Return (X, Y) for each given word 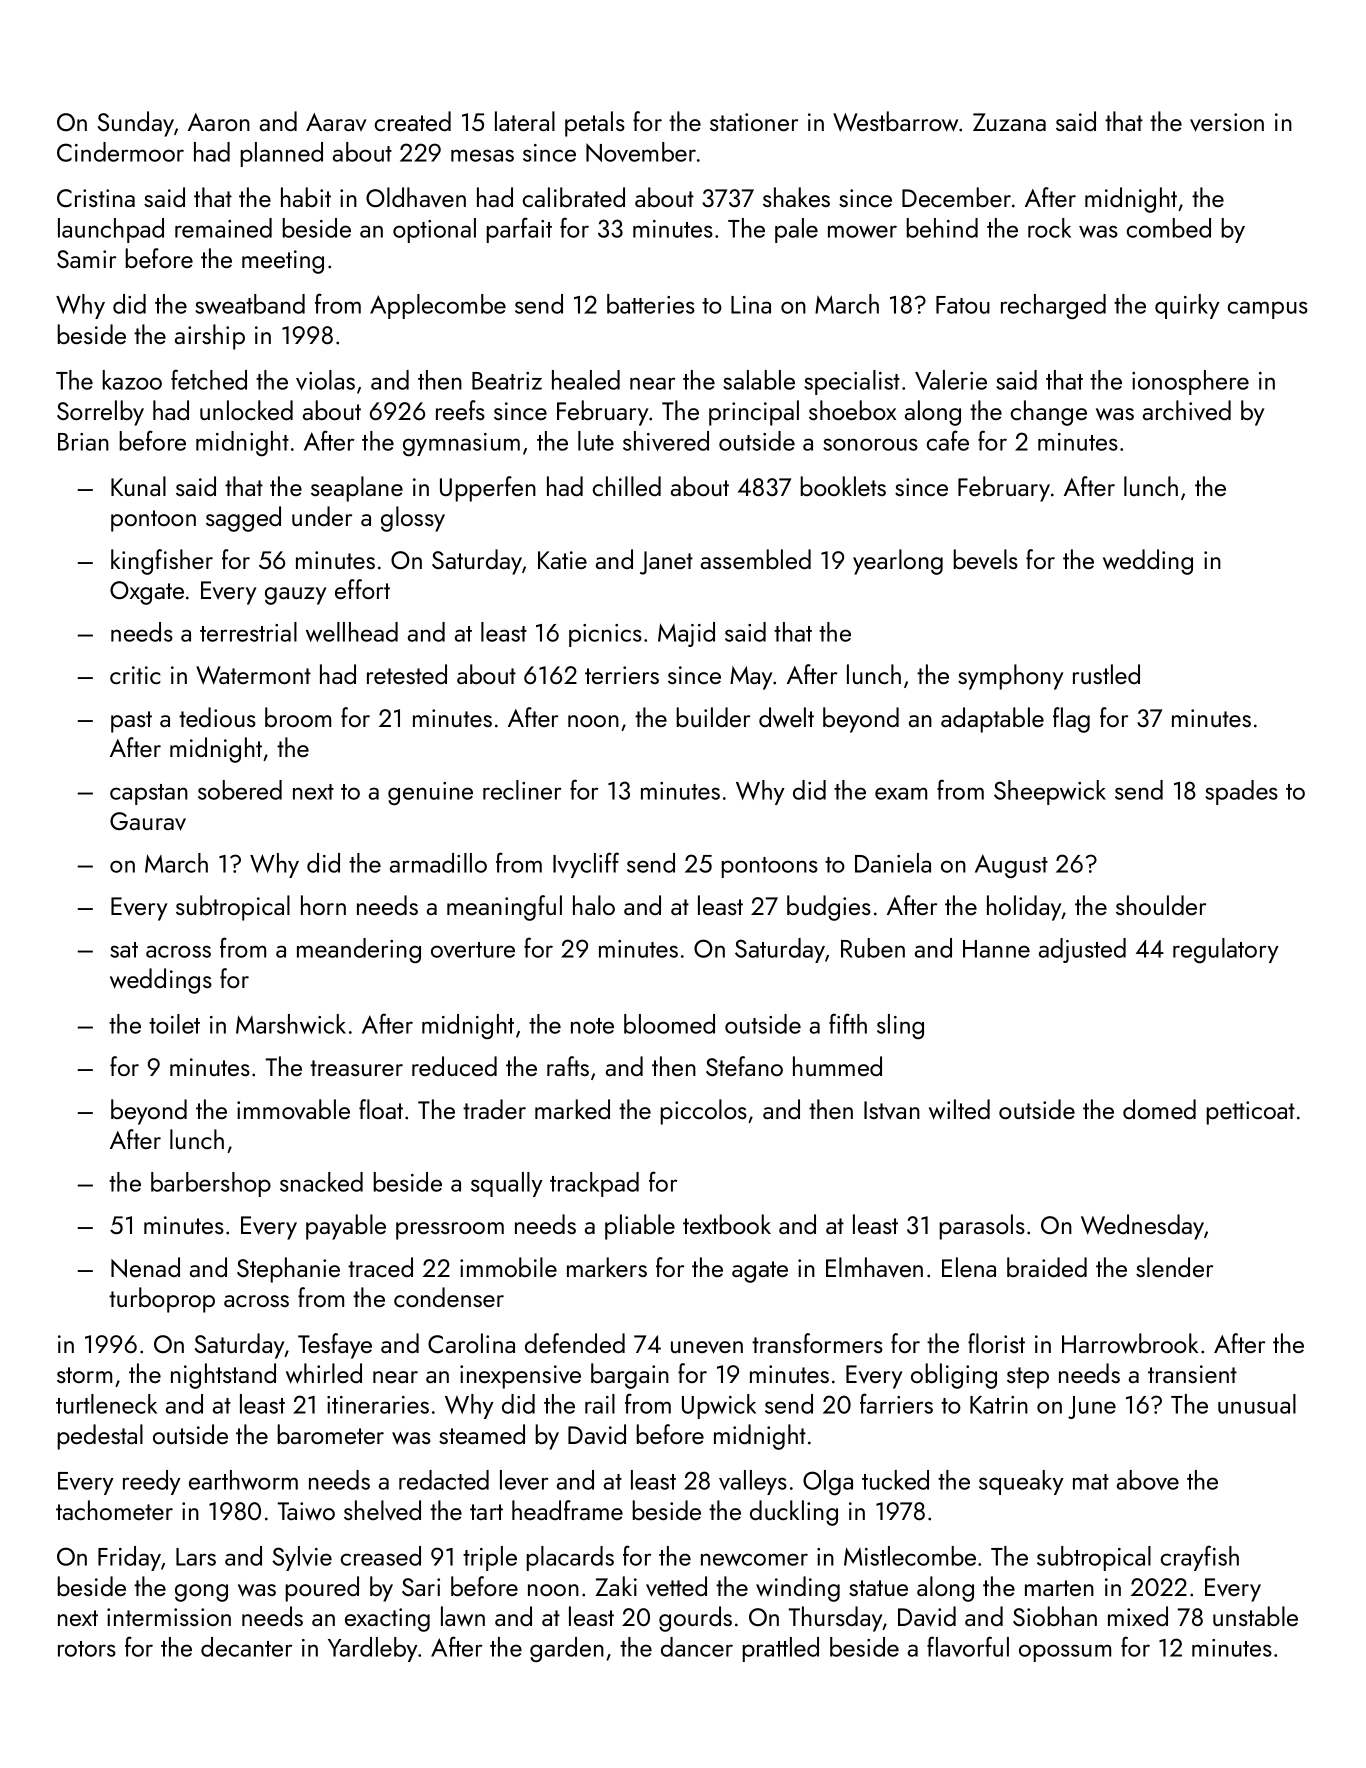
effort (362, 589)
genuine (430, 794)
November (641, 152)
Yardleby (373, 1649)
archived (1187, 410)
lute (596, 441)
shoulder (1161, 905)
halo (594, 905)
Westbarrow (895, 121)
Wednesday (1142, 1227)
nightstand (223, 1376)
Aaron (219, 122)
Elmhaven (874, 1267)
